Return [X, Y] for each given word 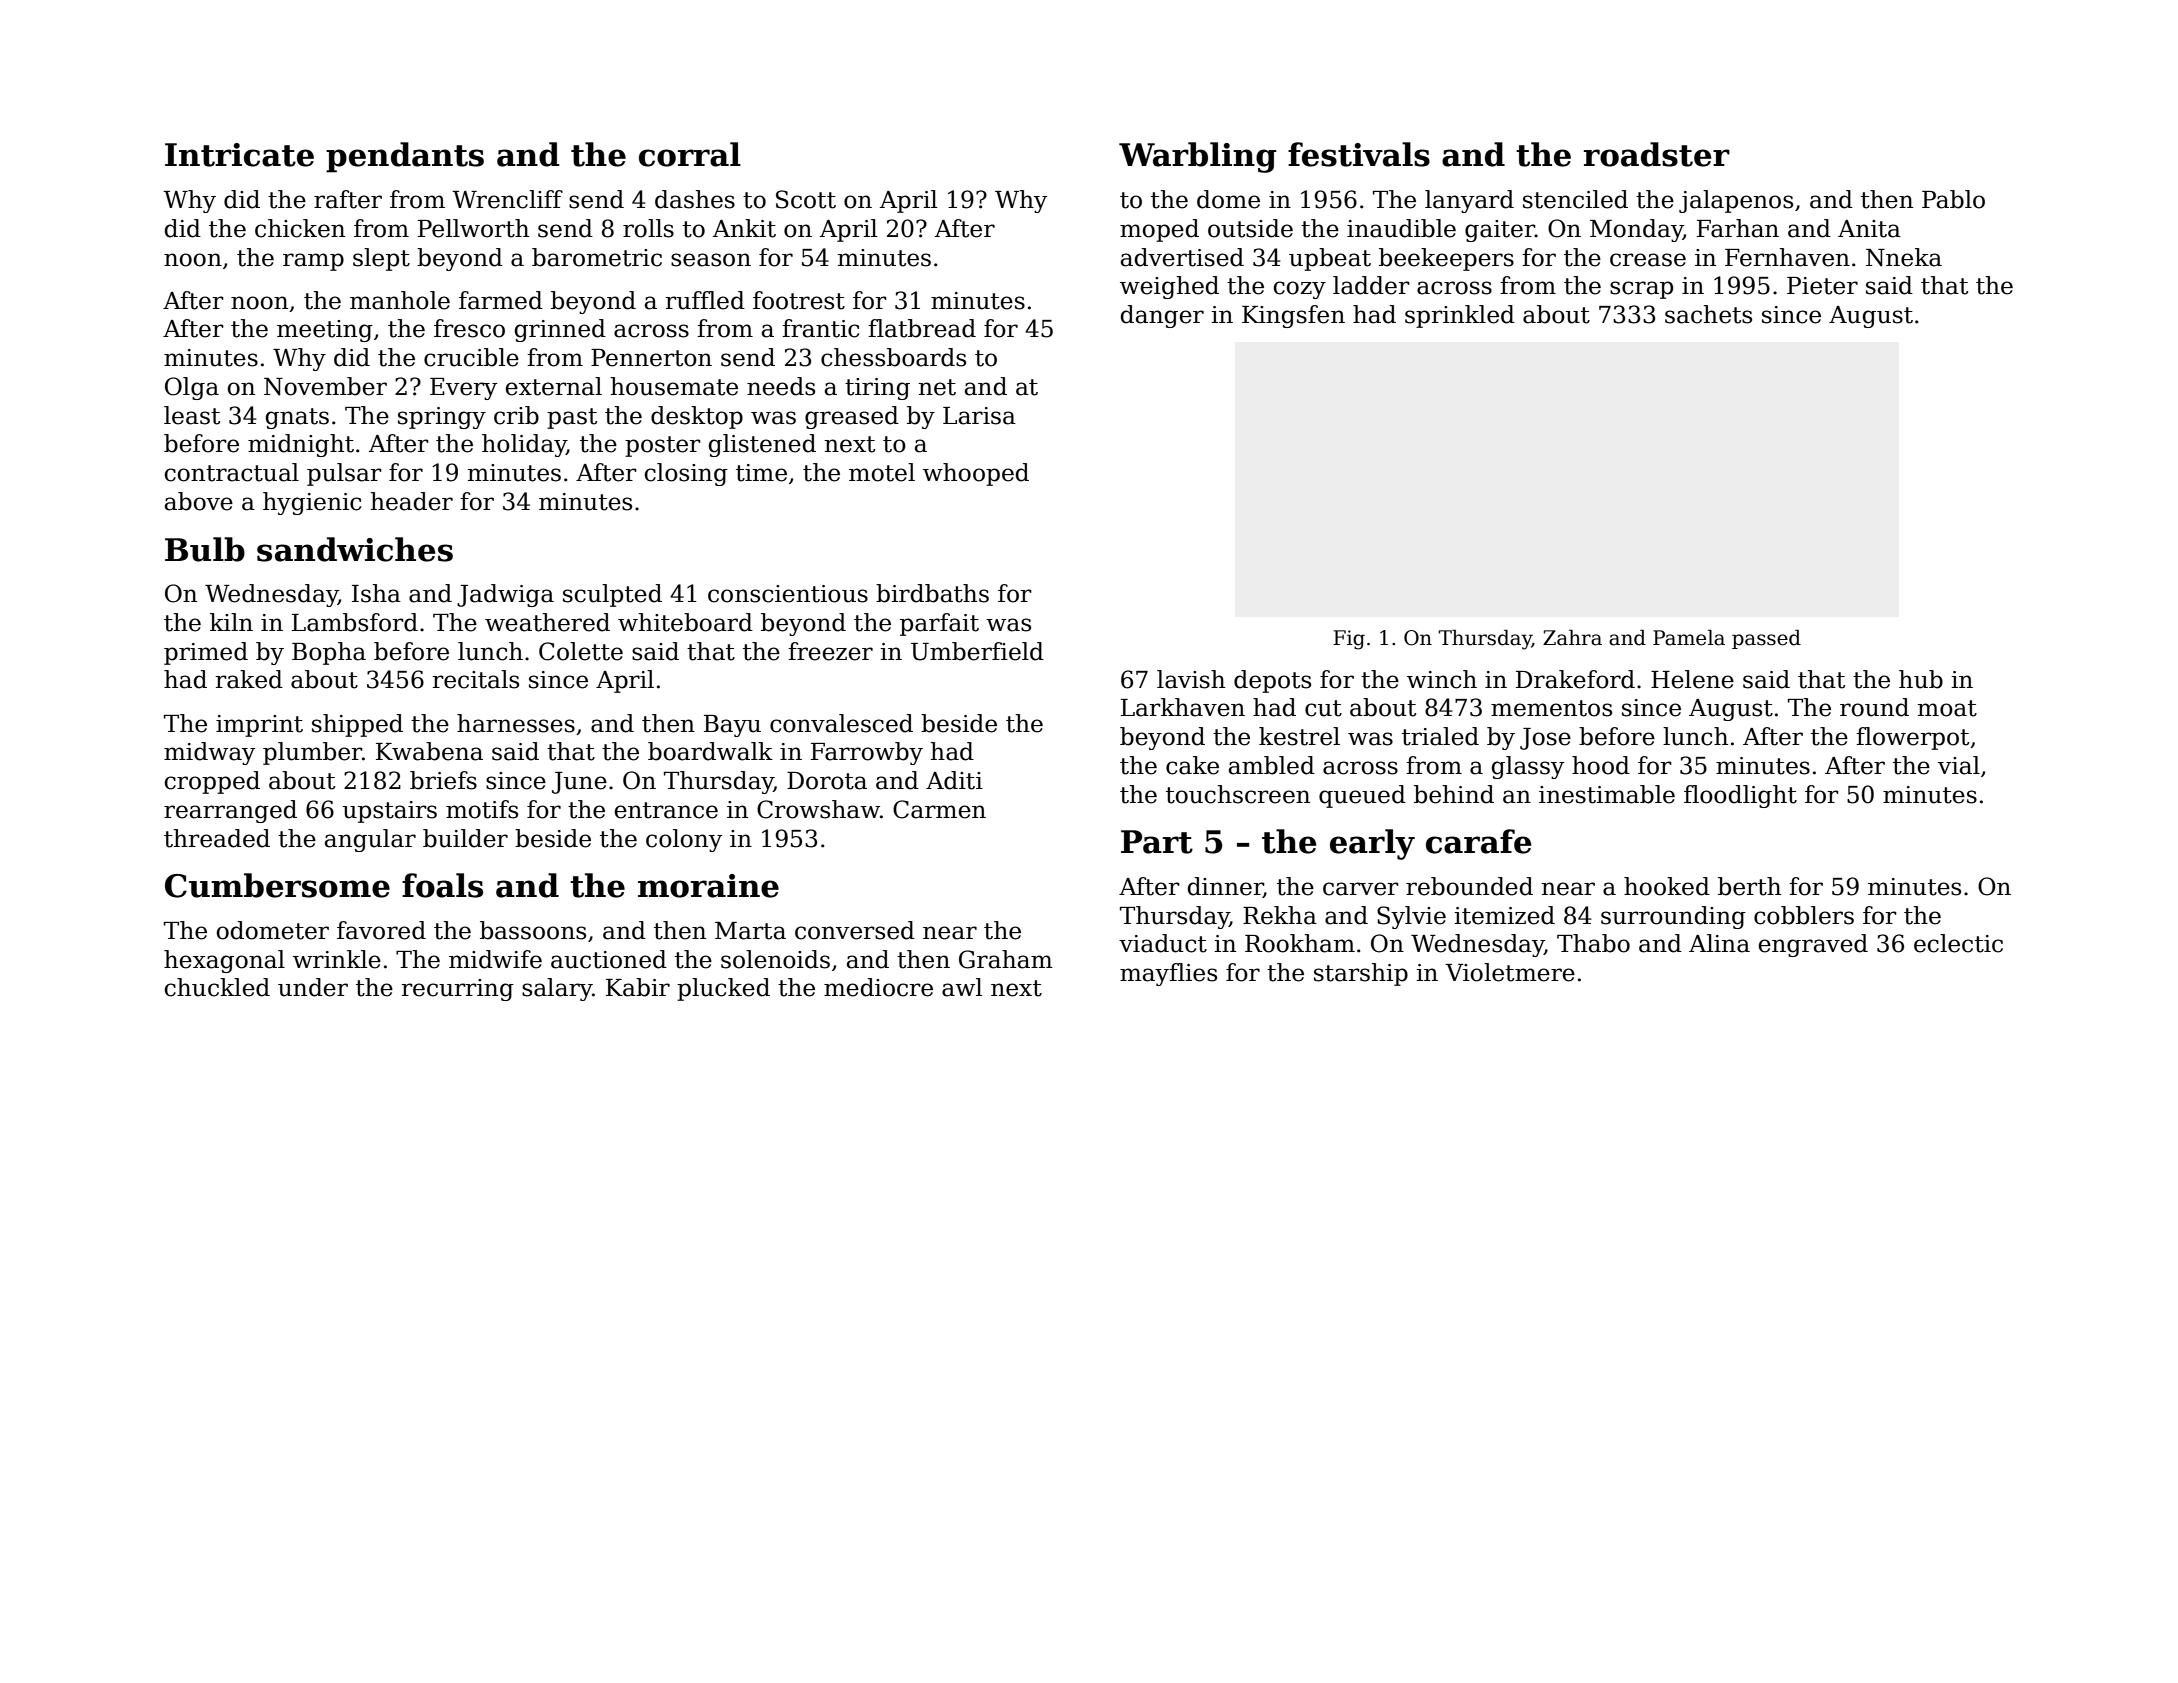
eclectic [1958, 943]
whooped [976, 474]
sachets [1708, 314]
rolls [648, 228]
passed [1766, 639]
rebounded [1469, 886]
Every [463, 389]
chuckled [217, 987]
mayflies [1168, 974]
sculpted [612, 595]
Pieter [1822, 286]
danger [1162, 316]
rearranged [230, 811]
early [1372, 844]
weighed [1169, 287]
